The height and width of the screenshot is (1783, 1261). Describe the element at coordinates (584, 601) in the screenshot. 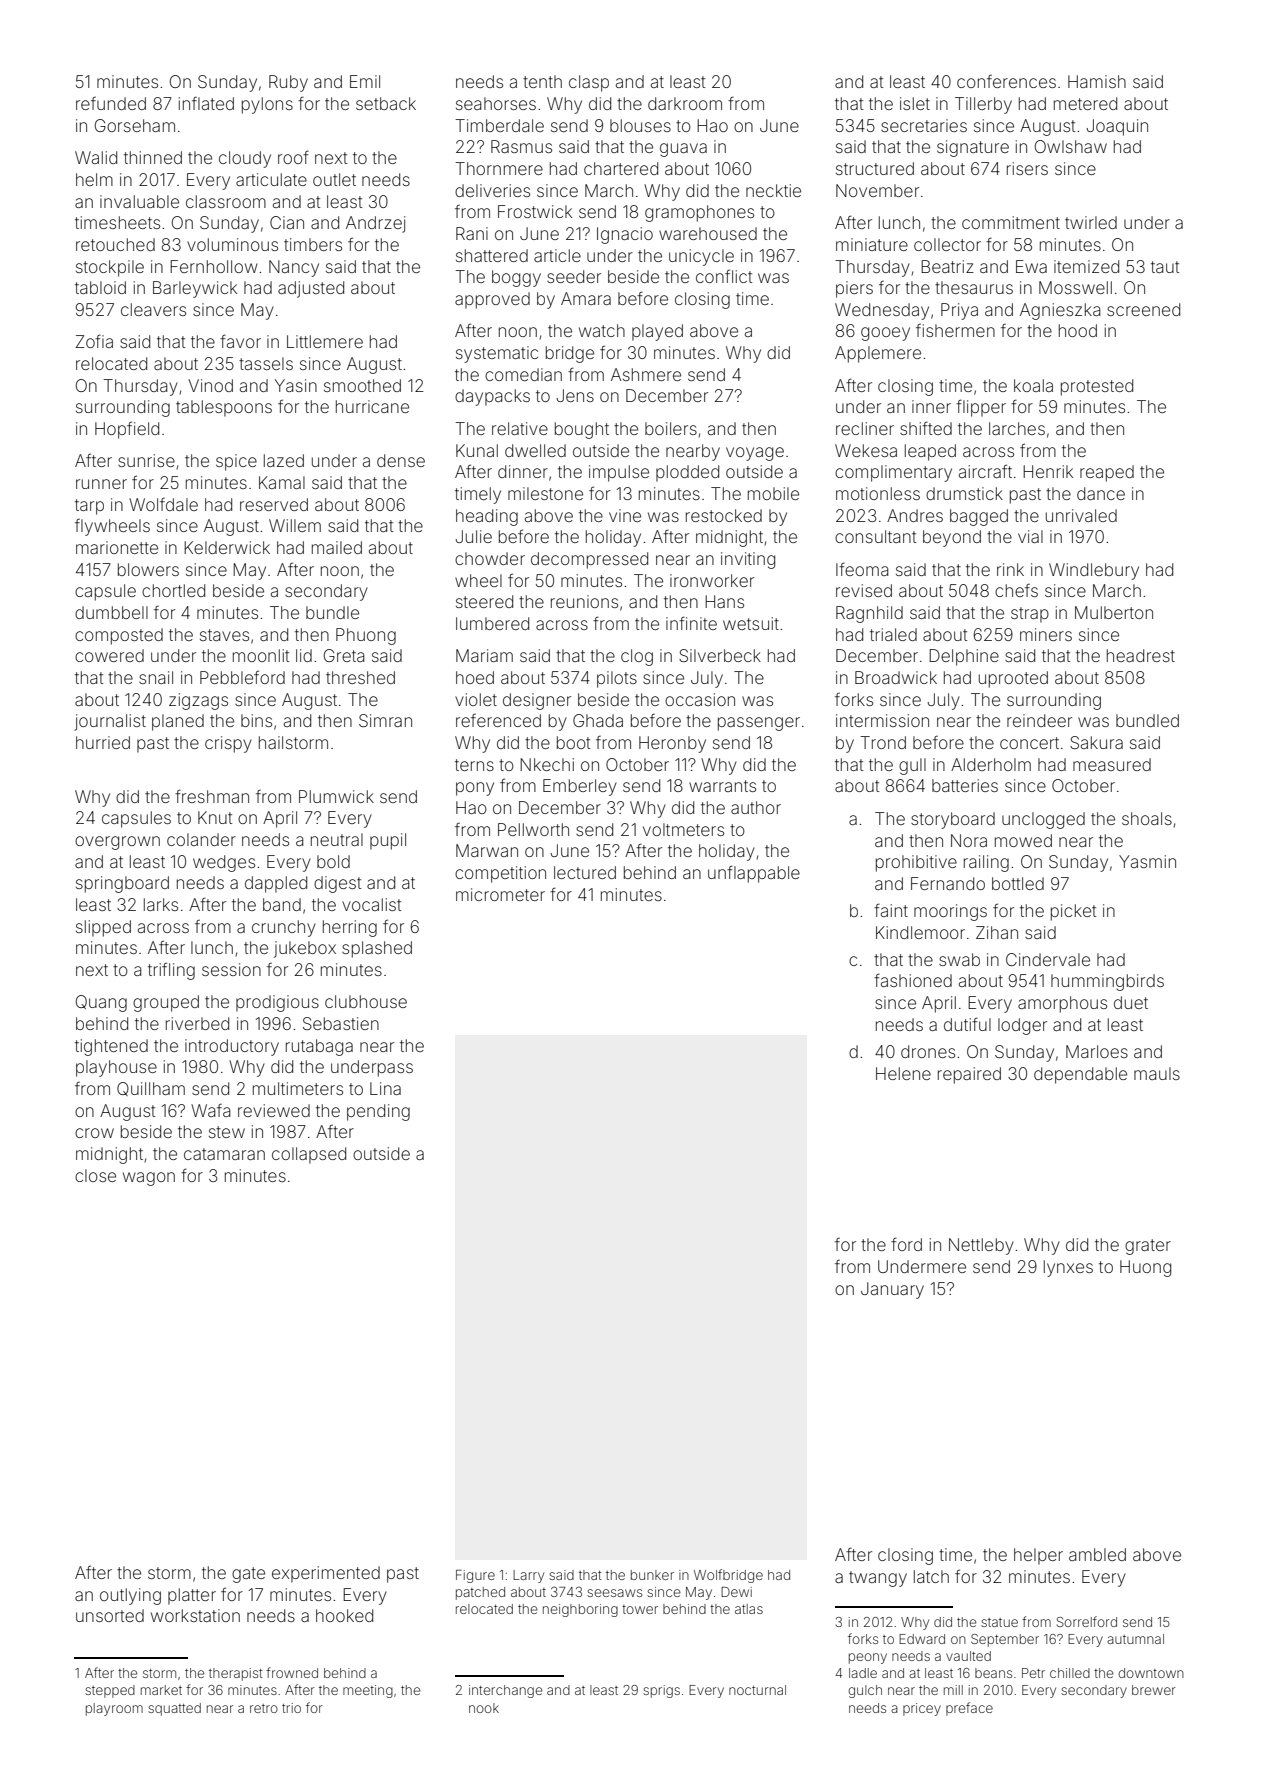

I see `reunions` at that location.
